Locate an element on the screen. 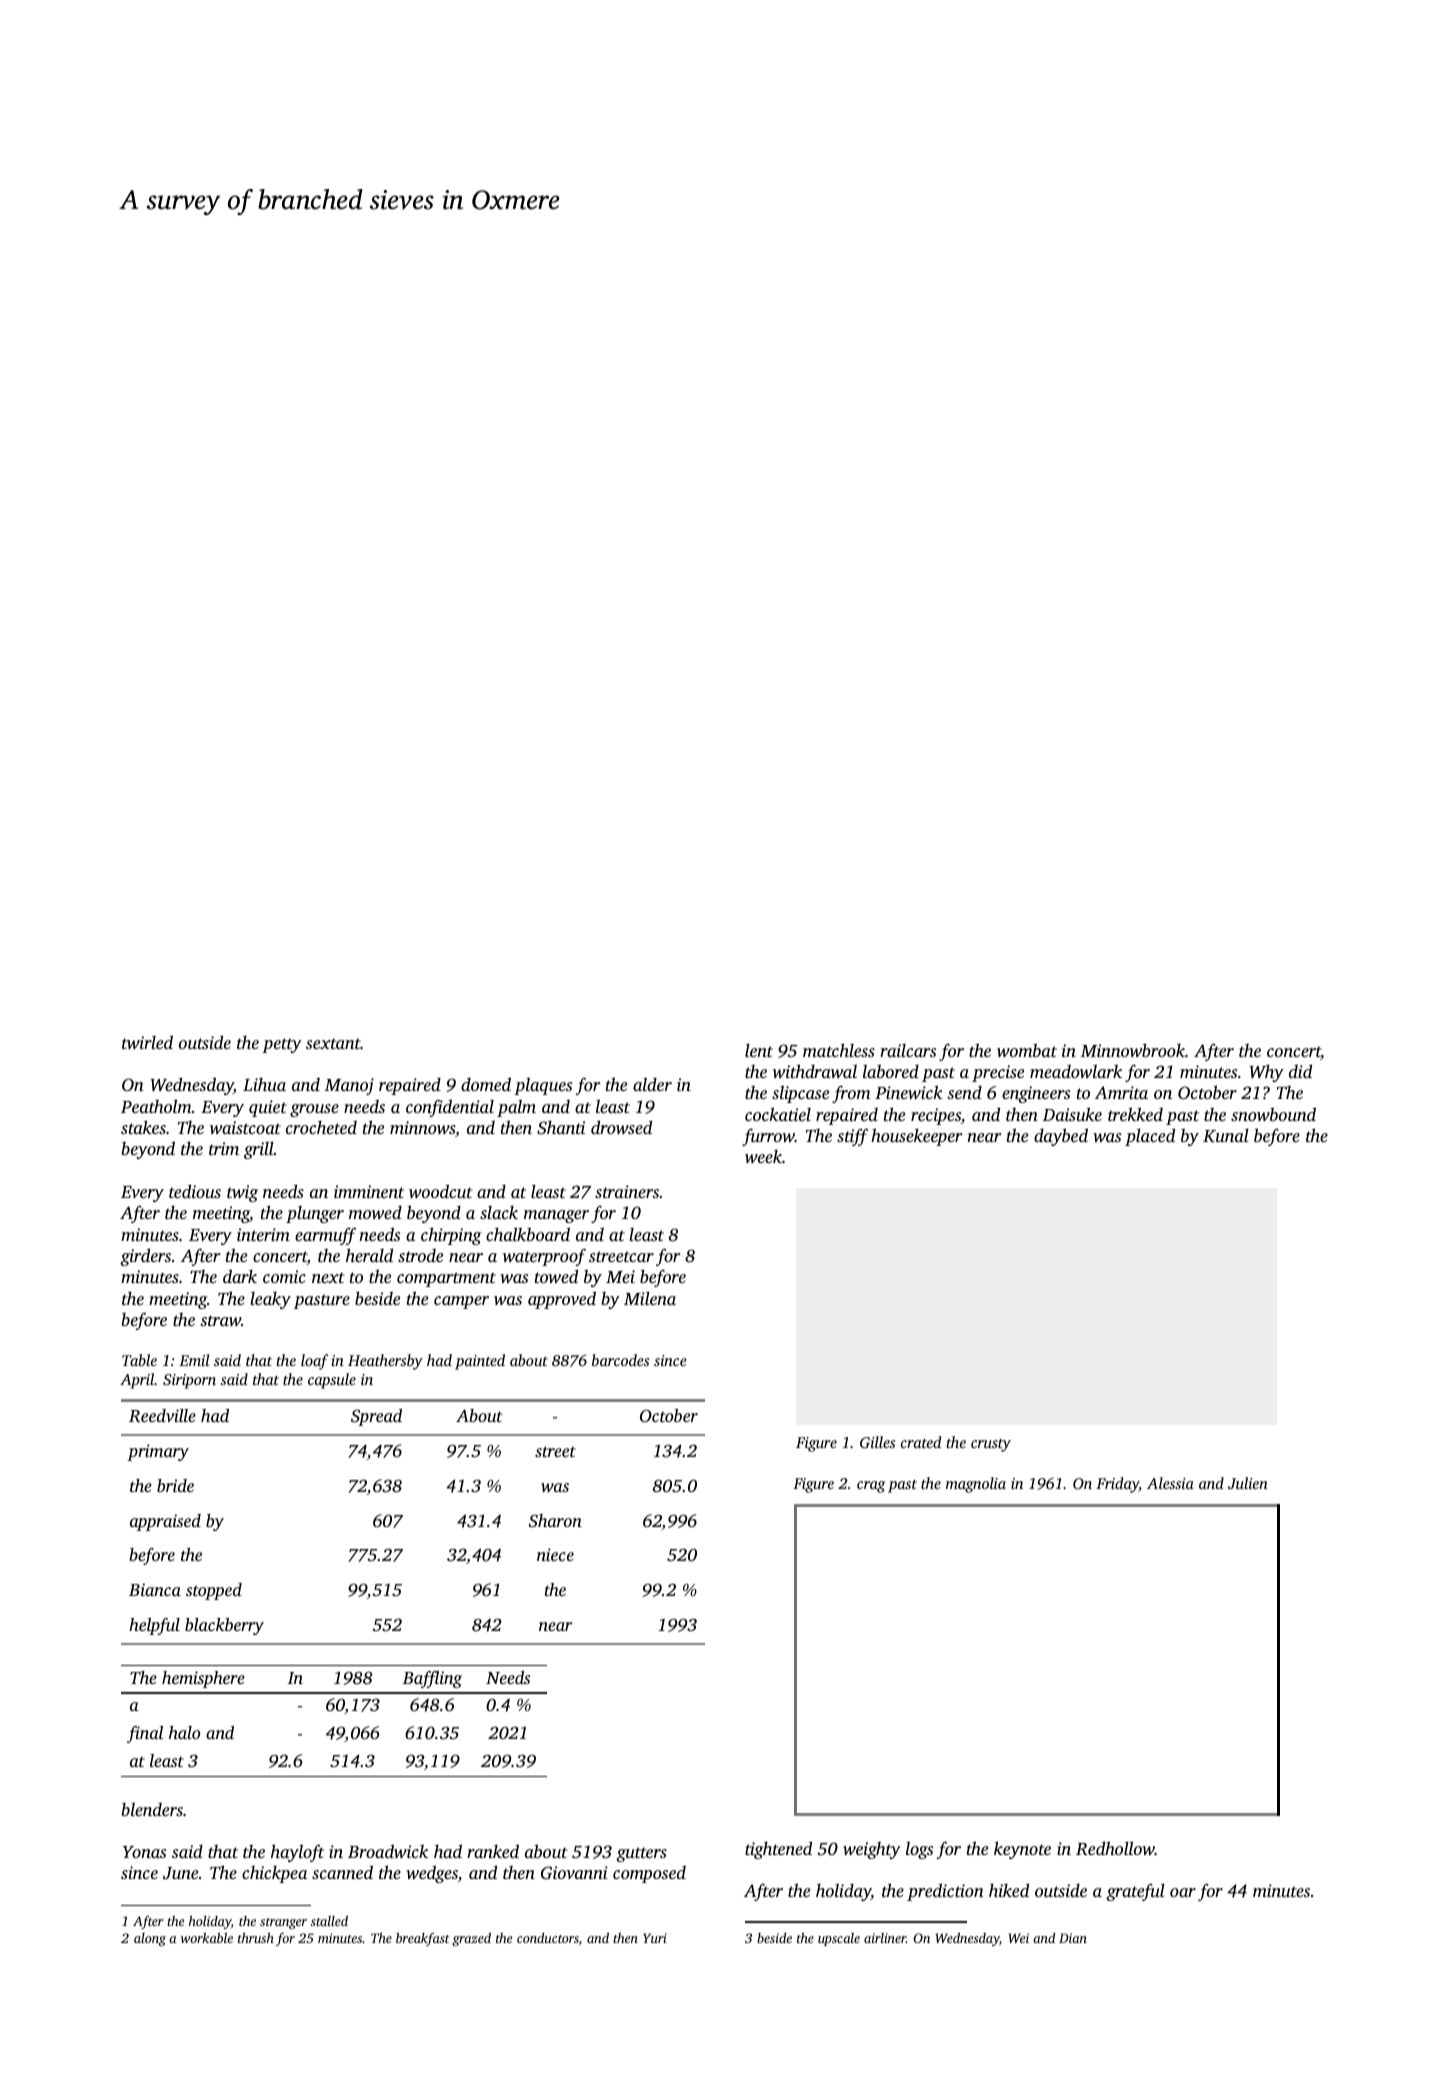 Image resolution: width=1450 pixels, height=2100 pixels. bride is located at coordinates (175, 1485).
